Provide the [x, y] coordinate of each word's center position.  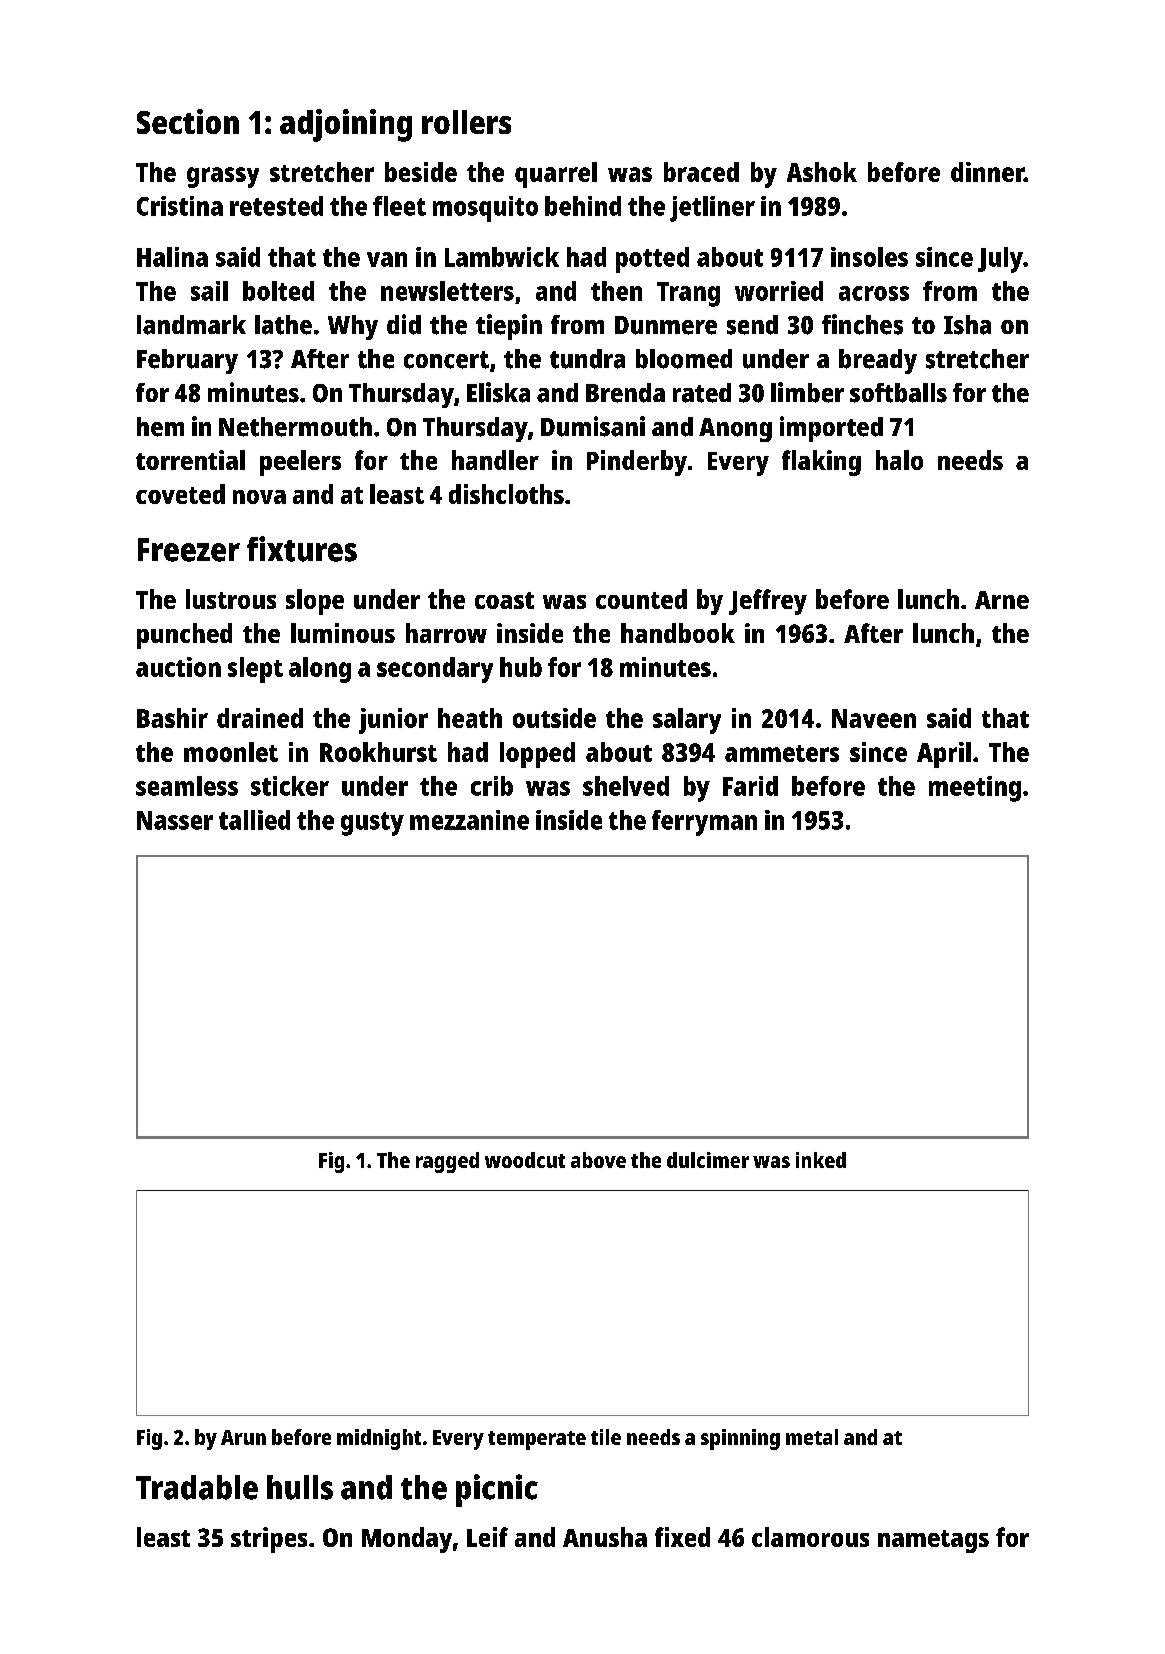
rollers [466, 122]
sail [209, 291]
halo [899, 460]
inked [821, 1160]
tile [606, 1437]
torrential [190, 460]
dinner [987, 172]
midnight [379, 1439]
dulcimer [708, 1160]
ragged [447, 1162]
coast [504, 600]
